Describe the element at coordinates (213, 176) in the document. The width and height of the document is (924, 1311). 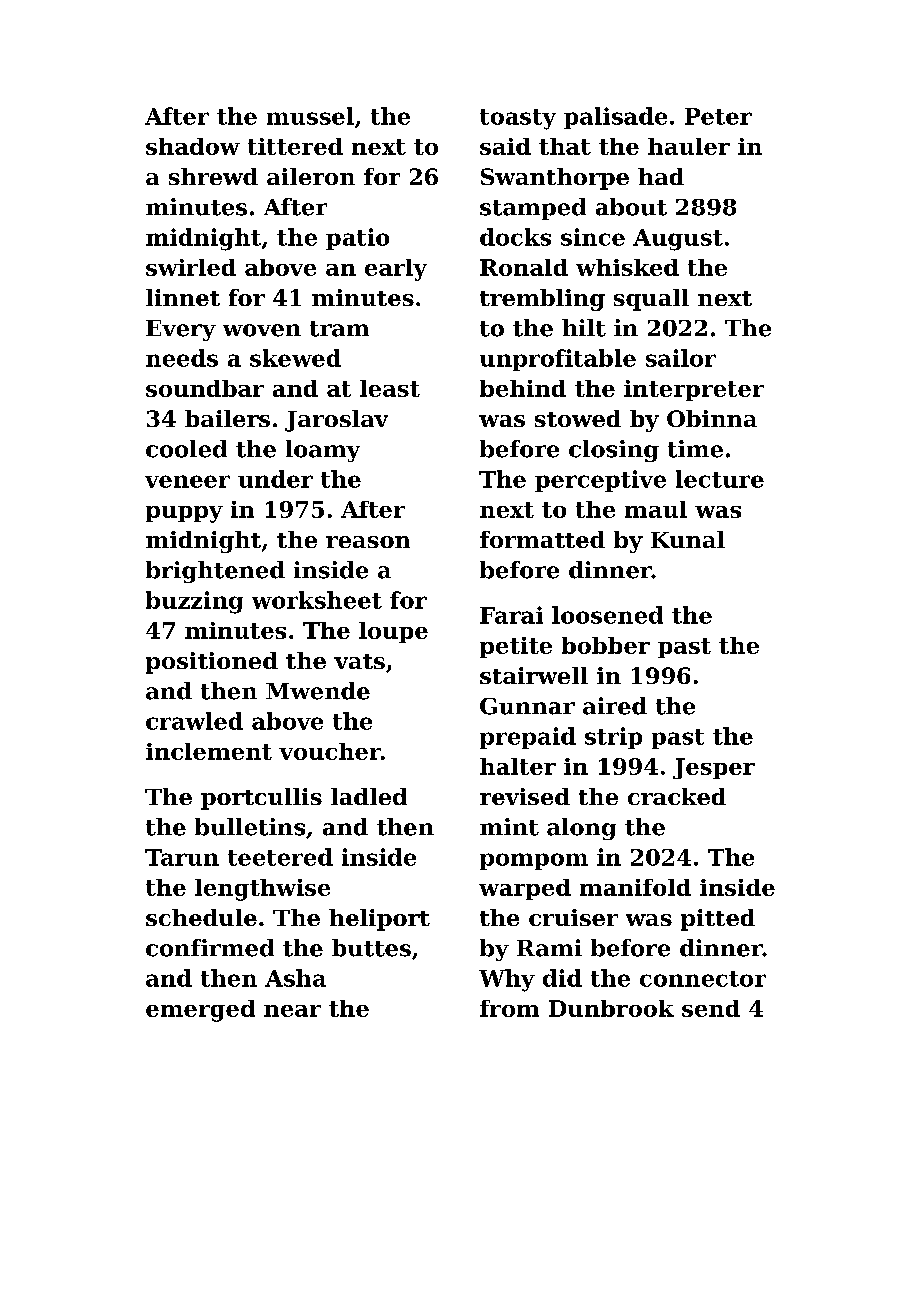
I see `shrewd` at that location.
